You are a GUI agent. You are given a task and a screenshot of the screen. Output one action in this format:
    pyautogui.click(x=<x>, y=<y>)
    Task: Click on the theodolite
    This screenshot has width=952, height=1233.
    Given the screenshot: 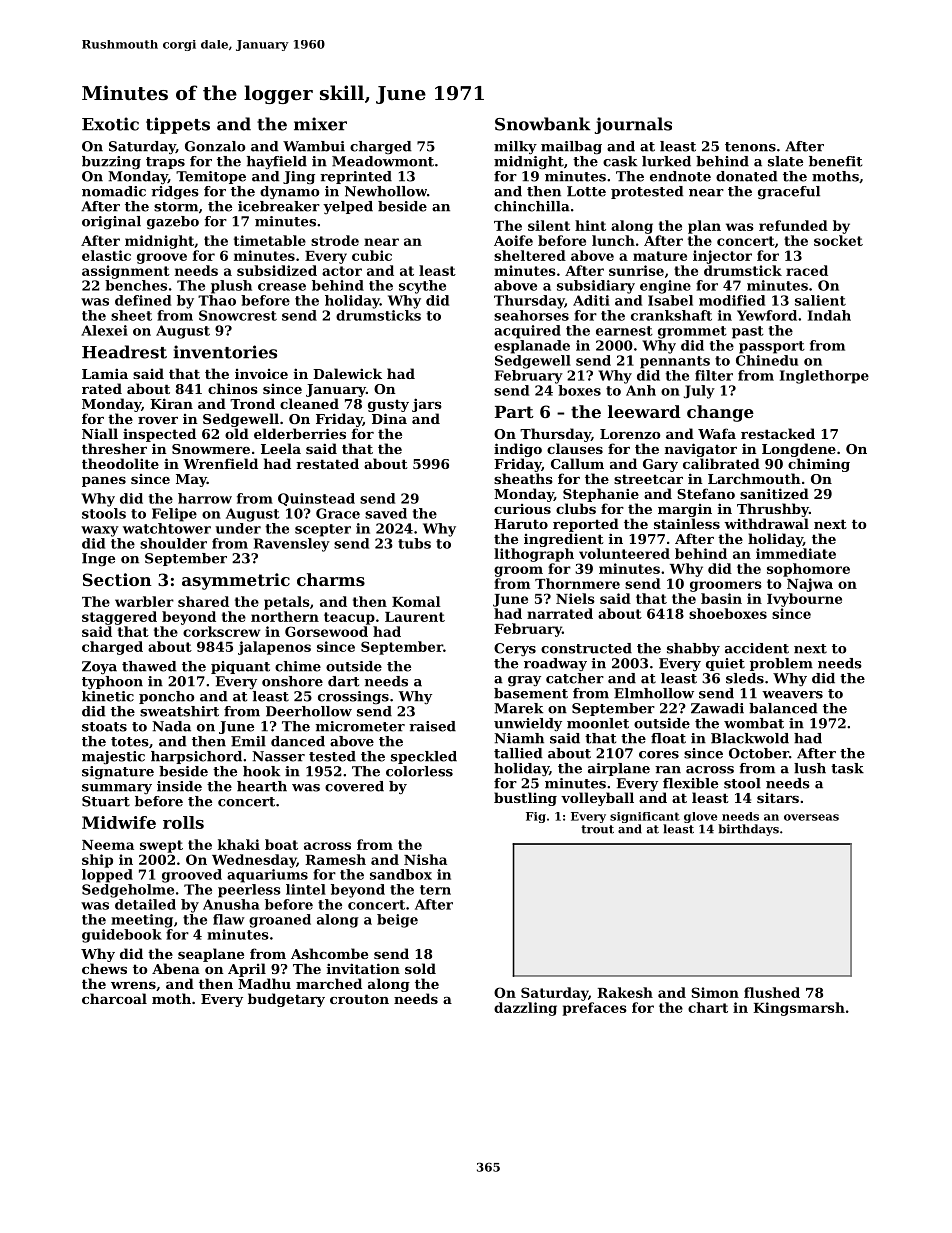 What is the action you would take?
    pyautogui.click(x=120, y=463)
